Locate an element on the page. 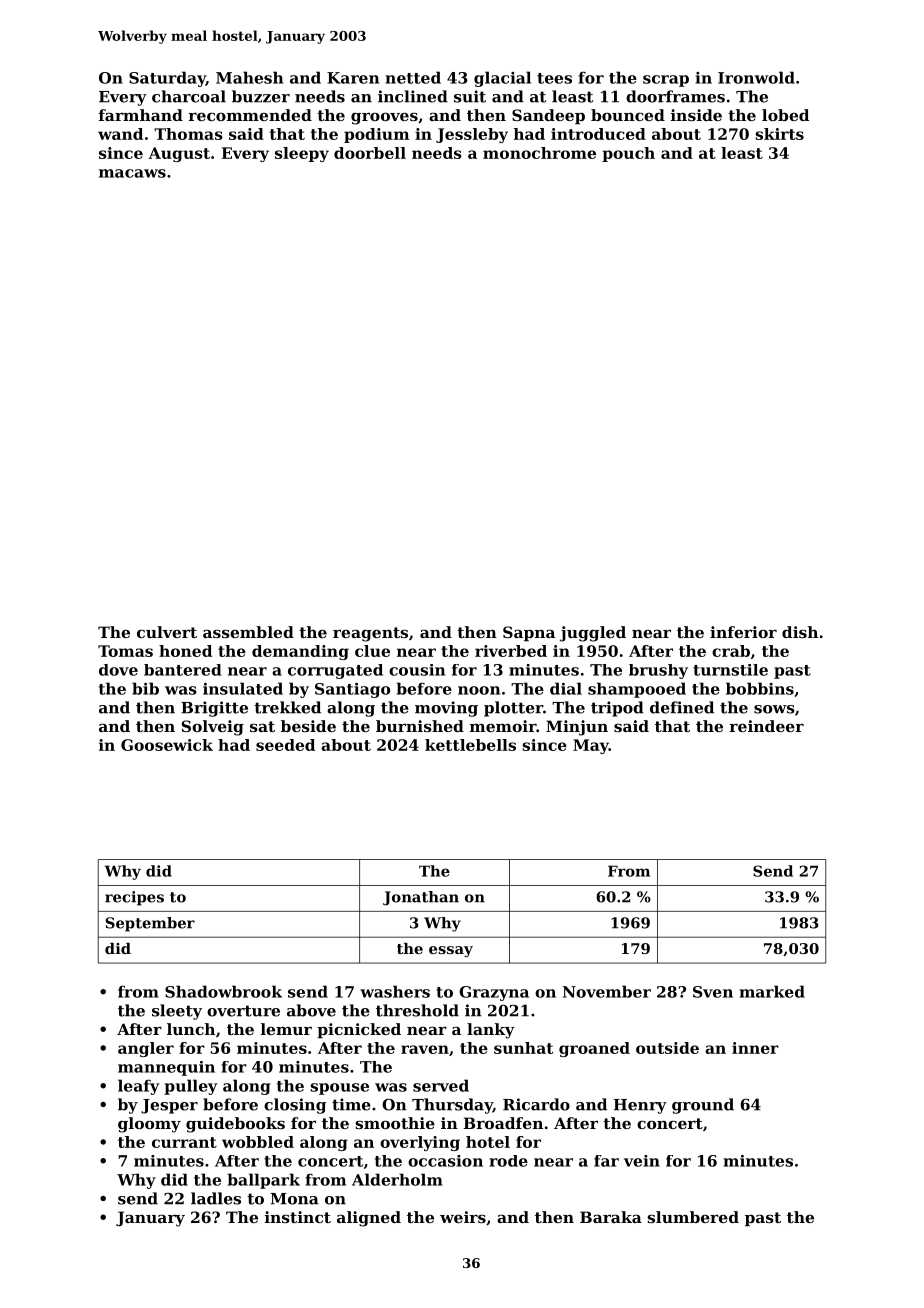  macaws is located at coordinates (132, 173).
